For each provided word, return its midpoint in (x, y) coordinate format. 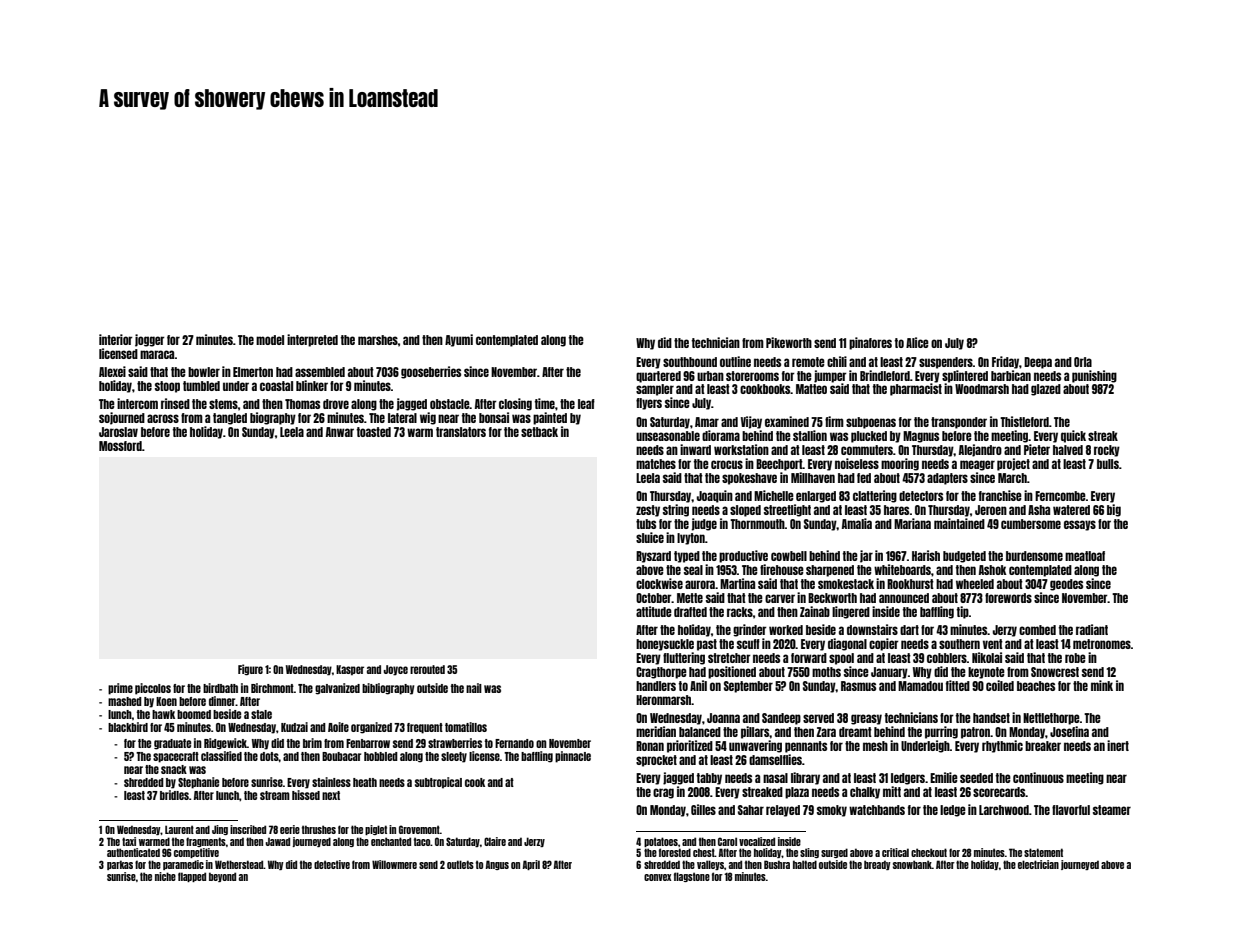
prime (120, 689)
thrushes (319, 829)
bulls (1108, 464)
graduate (172, 744)
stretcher (729, 658)
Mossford (120, 446)
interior (116, 339)
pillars (755, 732)
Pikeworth (789, 342)
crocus (727, 464)
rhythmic (1002, 746)
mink (1102, 685)
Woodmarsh (982, 389)
